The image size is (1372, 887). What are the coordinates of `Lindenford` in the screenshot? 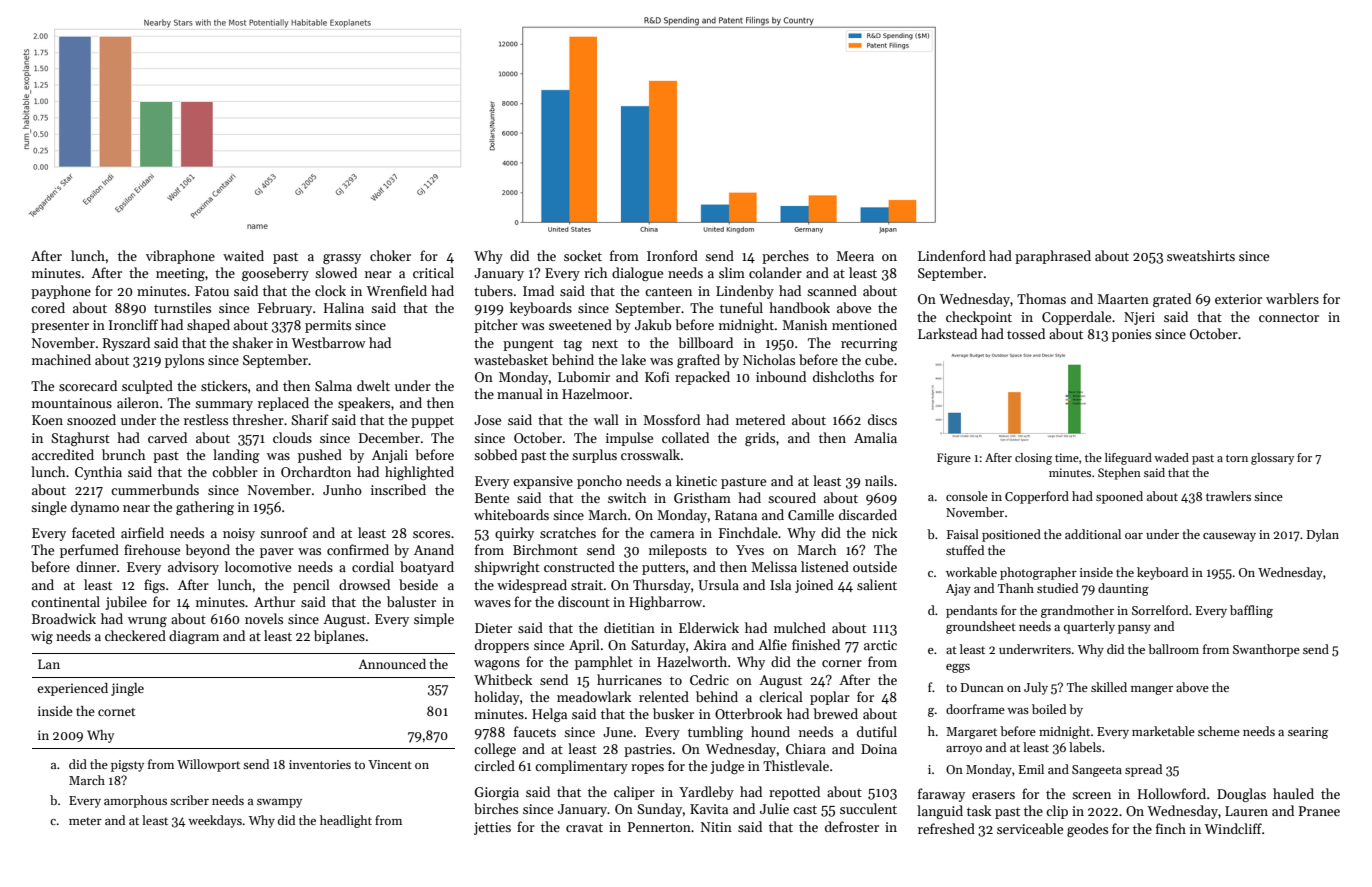 It's located at (952, 255).
